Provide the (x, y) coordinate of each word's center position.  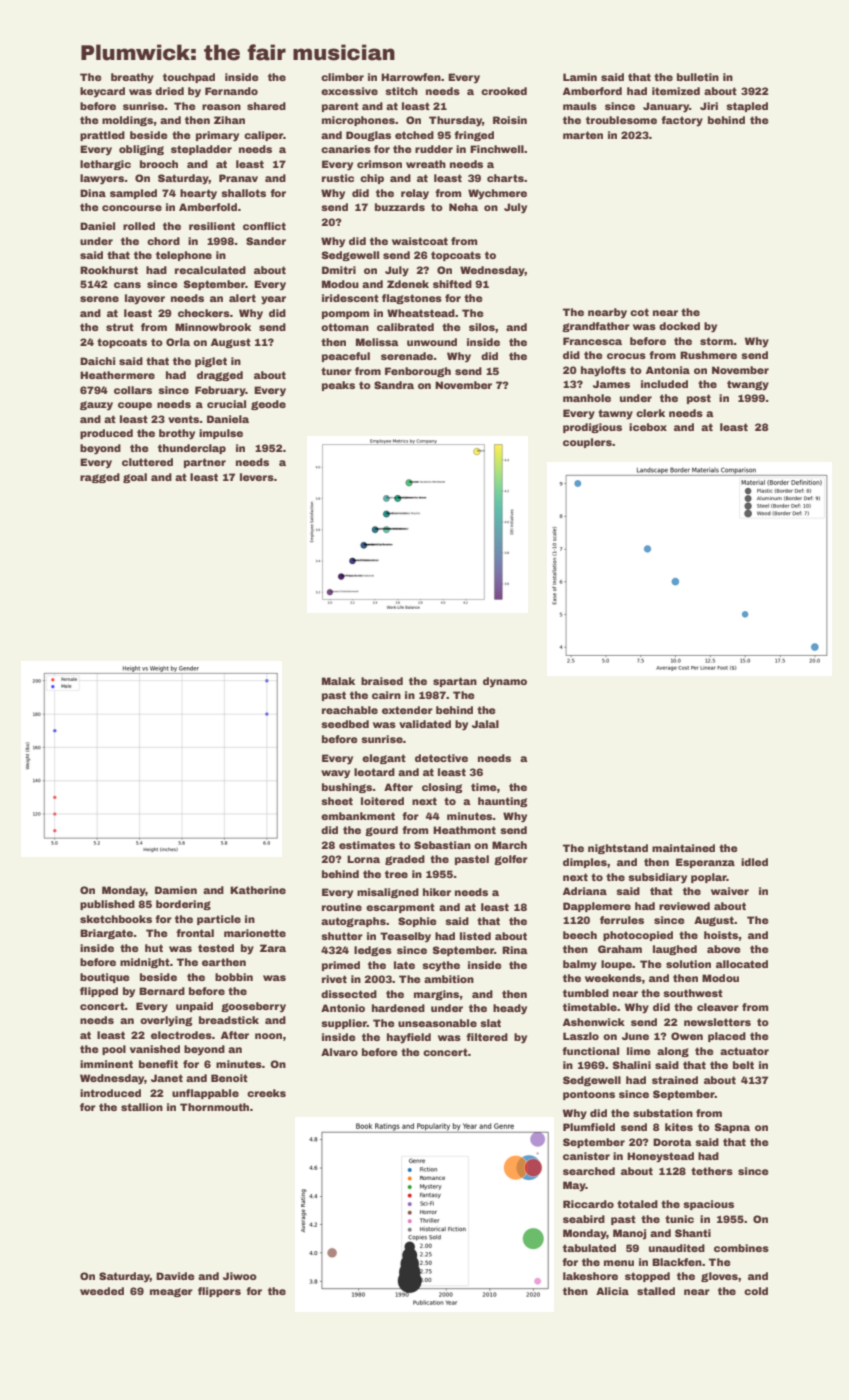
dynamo (505, 682)
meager (171, 1292)
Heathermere (117, 375)
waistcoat (420, 241)
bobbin (234, 977)
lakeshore (590, 1276)
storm (716, 341)
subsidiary (657, 878)
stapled (747, 107)
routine (342, 907)
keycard (102, 92)
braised (382, 681)
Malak (338, 681)
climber (342, 77)
